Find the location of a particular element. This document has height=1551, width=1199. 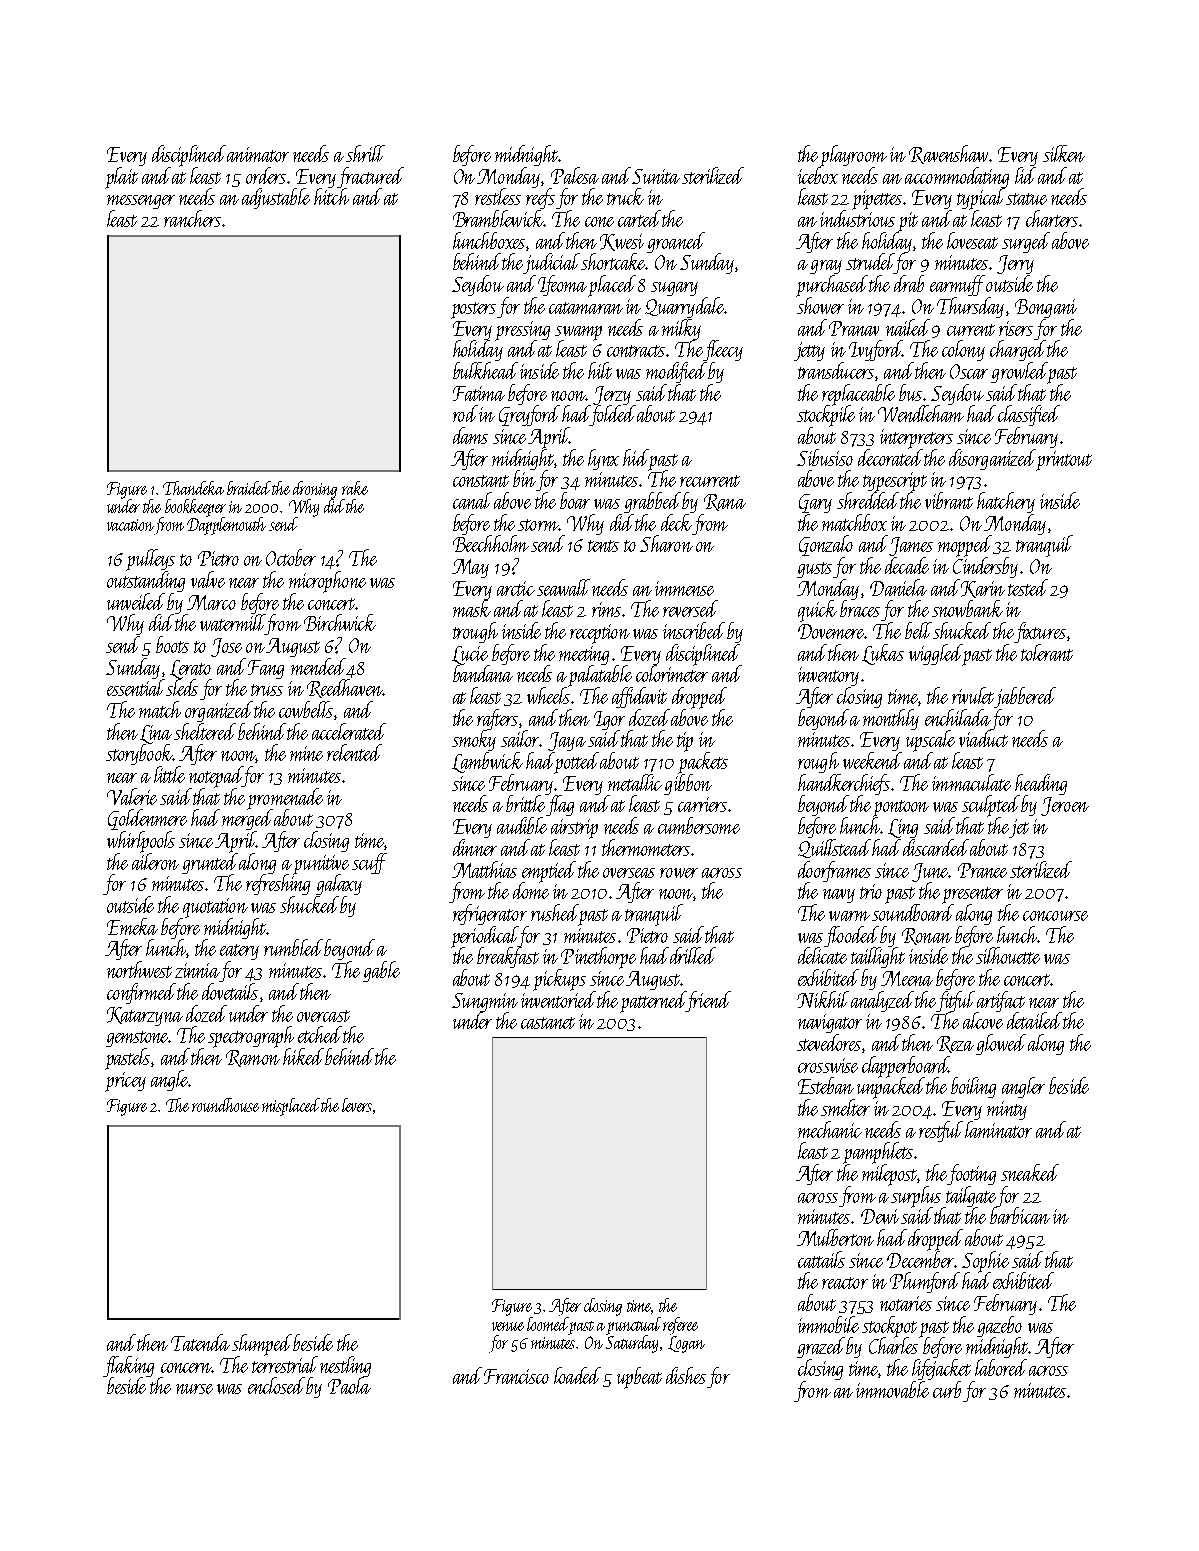

posters is located at coordinates (473, 310).
